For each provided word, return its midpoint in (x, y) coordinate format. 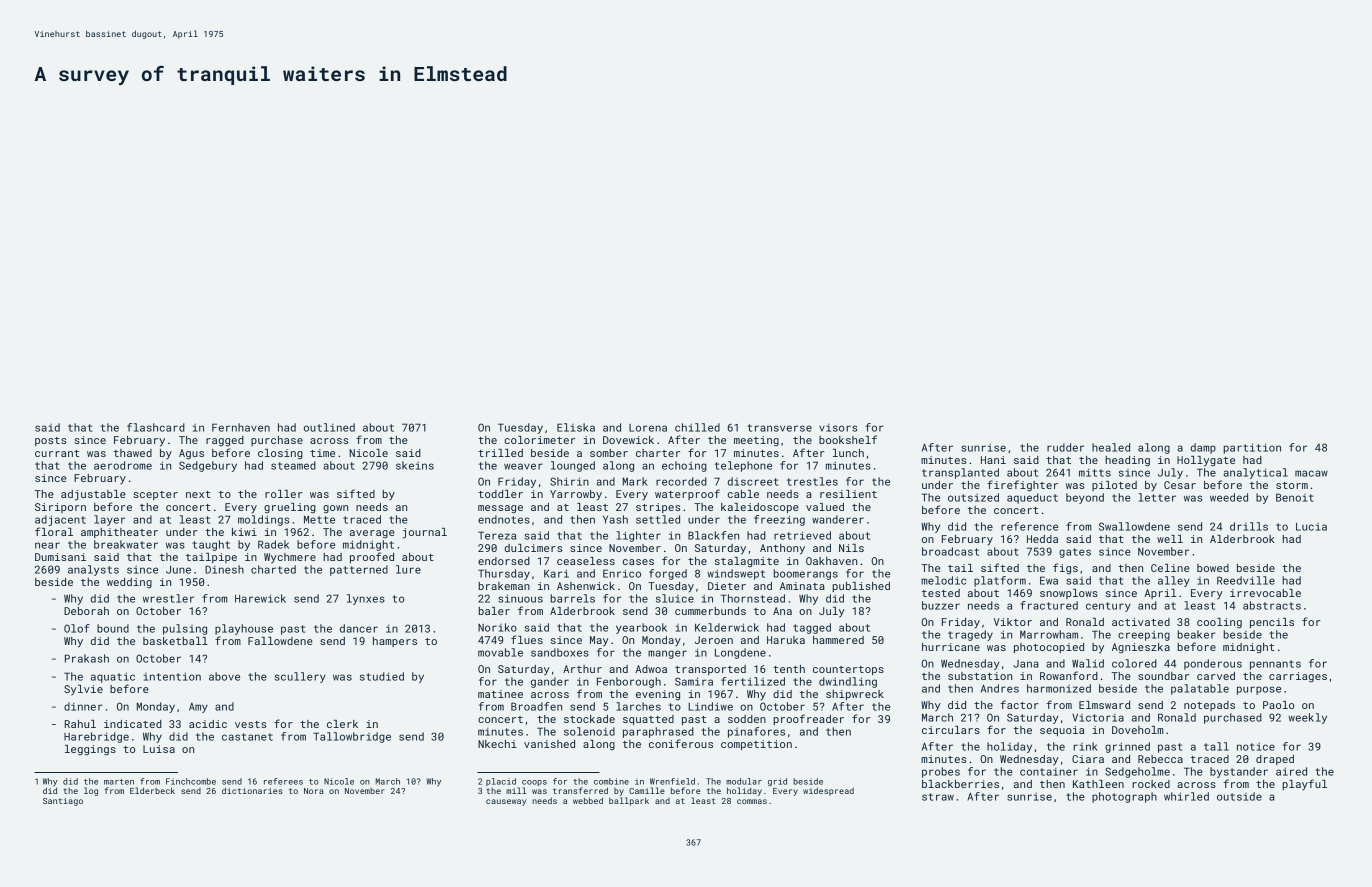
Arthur (582, 669)
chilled (697, 427)
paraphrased (658, 732)
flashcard (156, 427)
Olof (77, 628)
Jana (1026, 664)
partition (1252, 448)
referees (283, 781)
